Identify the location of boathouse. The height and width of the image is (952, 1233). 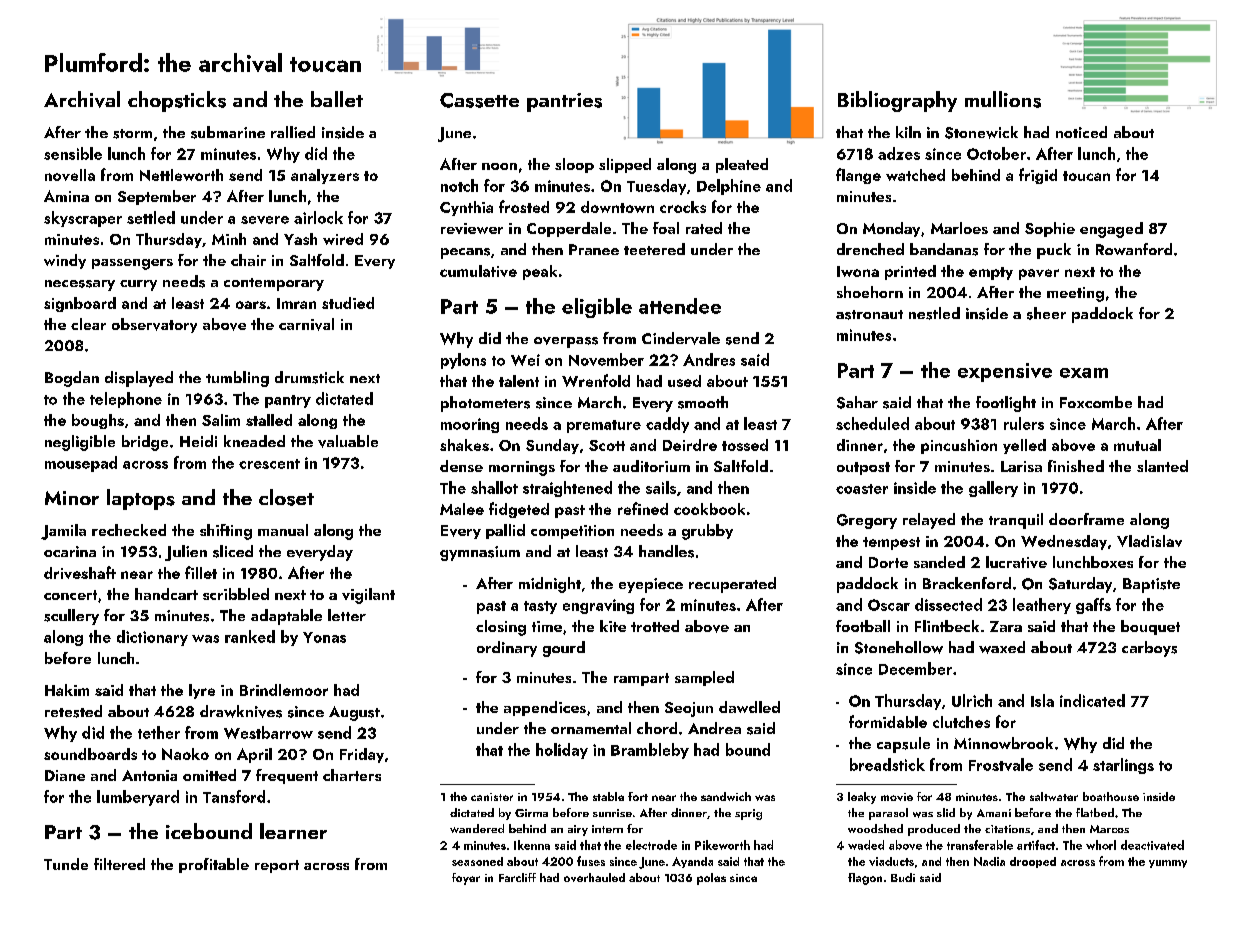
(1111, 796).
